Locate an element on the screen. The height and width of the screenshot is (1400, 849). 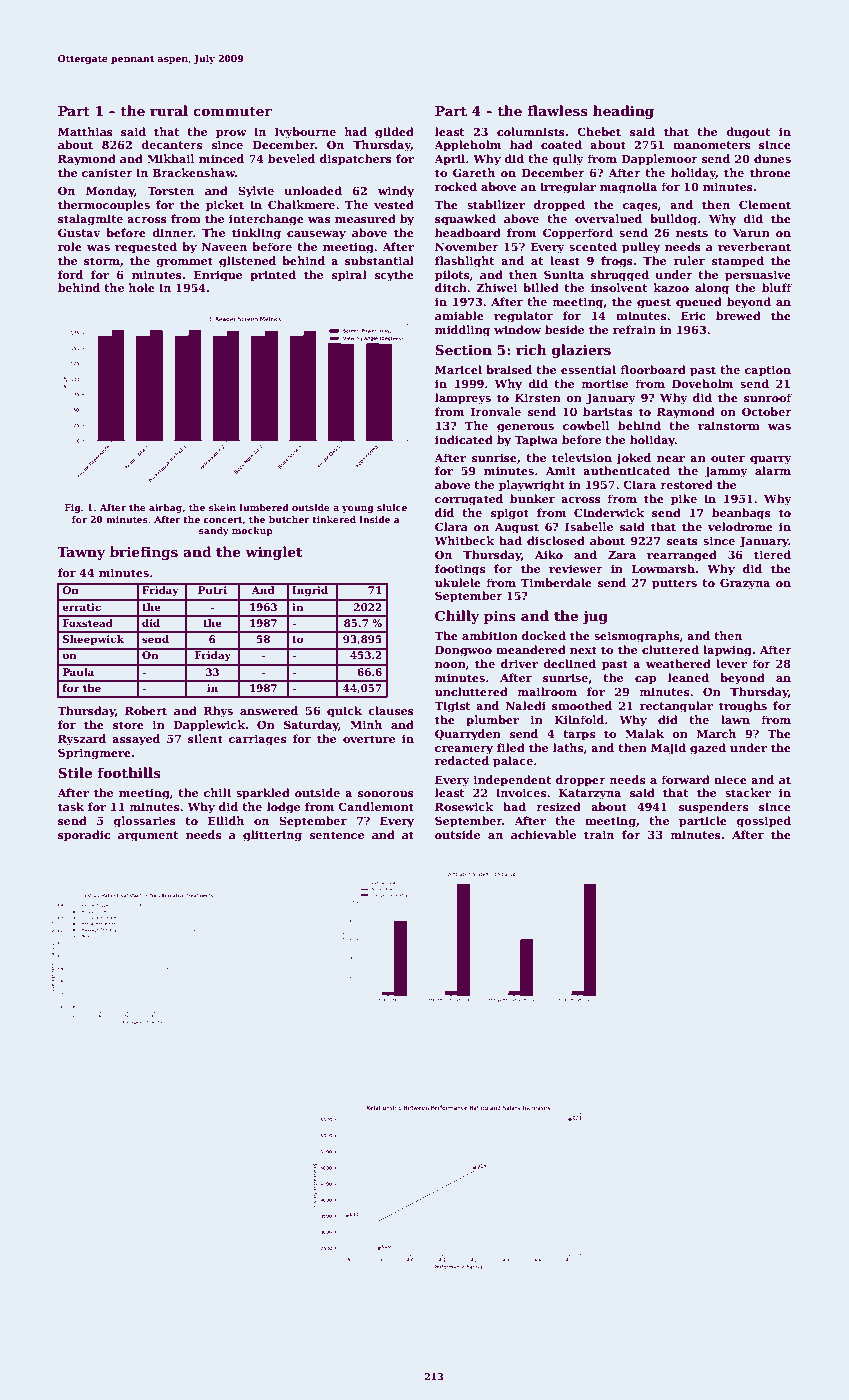
sentence is located at coordinates (337, 835).
